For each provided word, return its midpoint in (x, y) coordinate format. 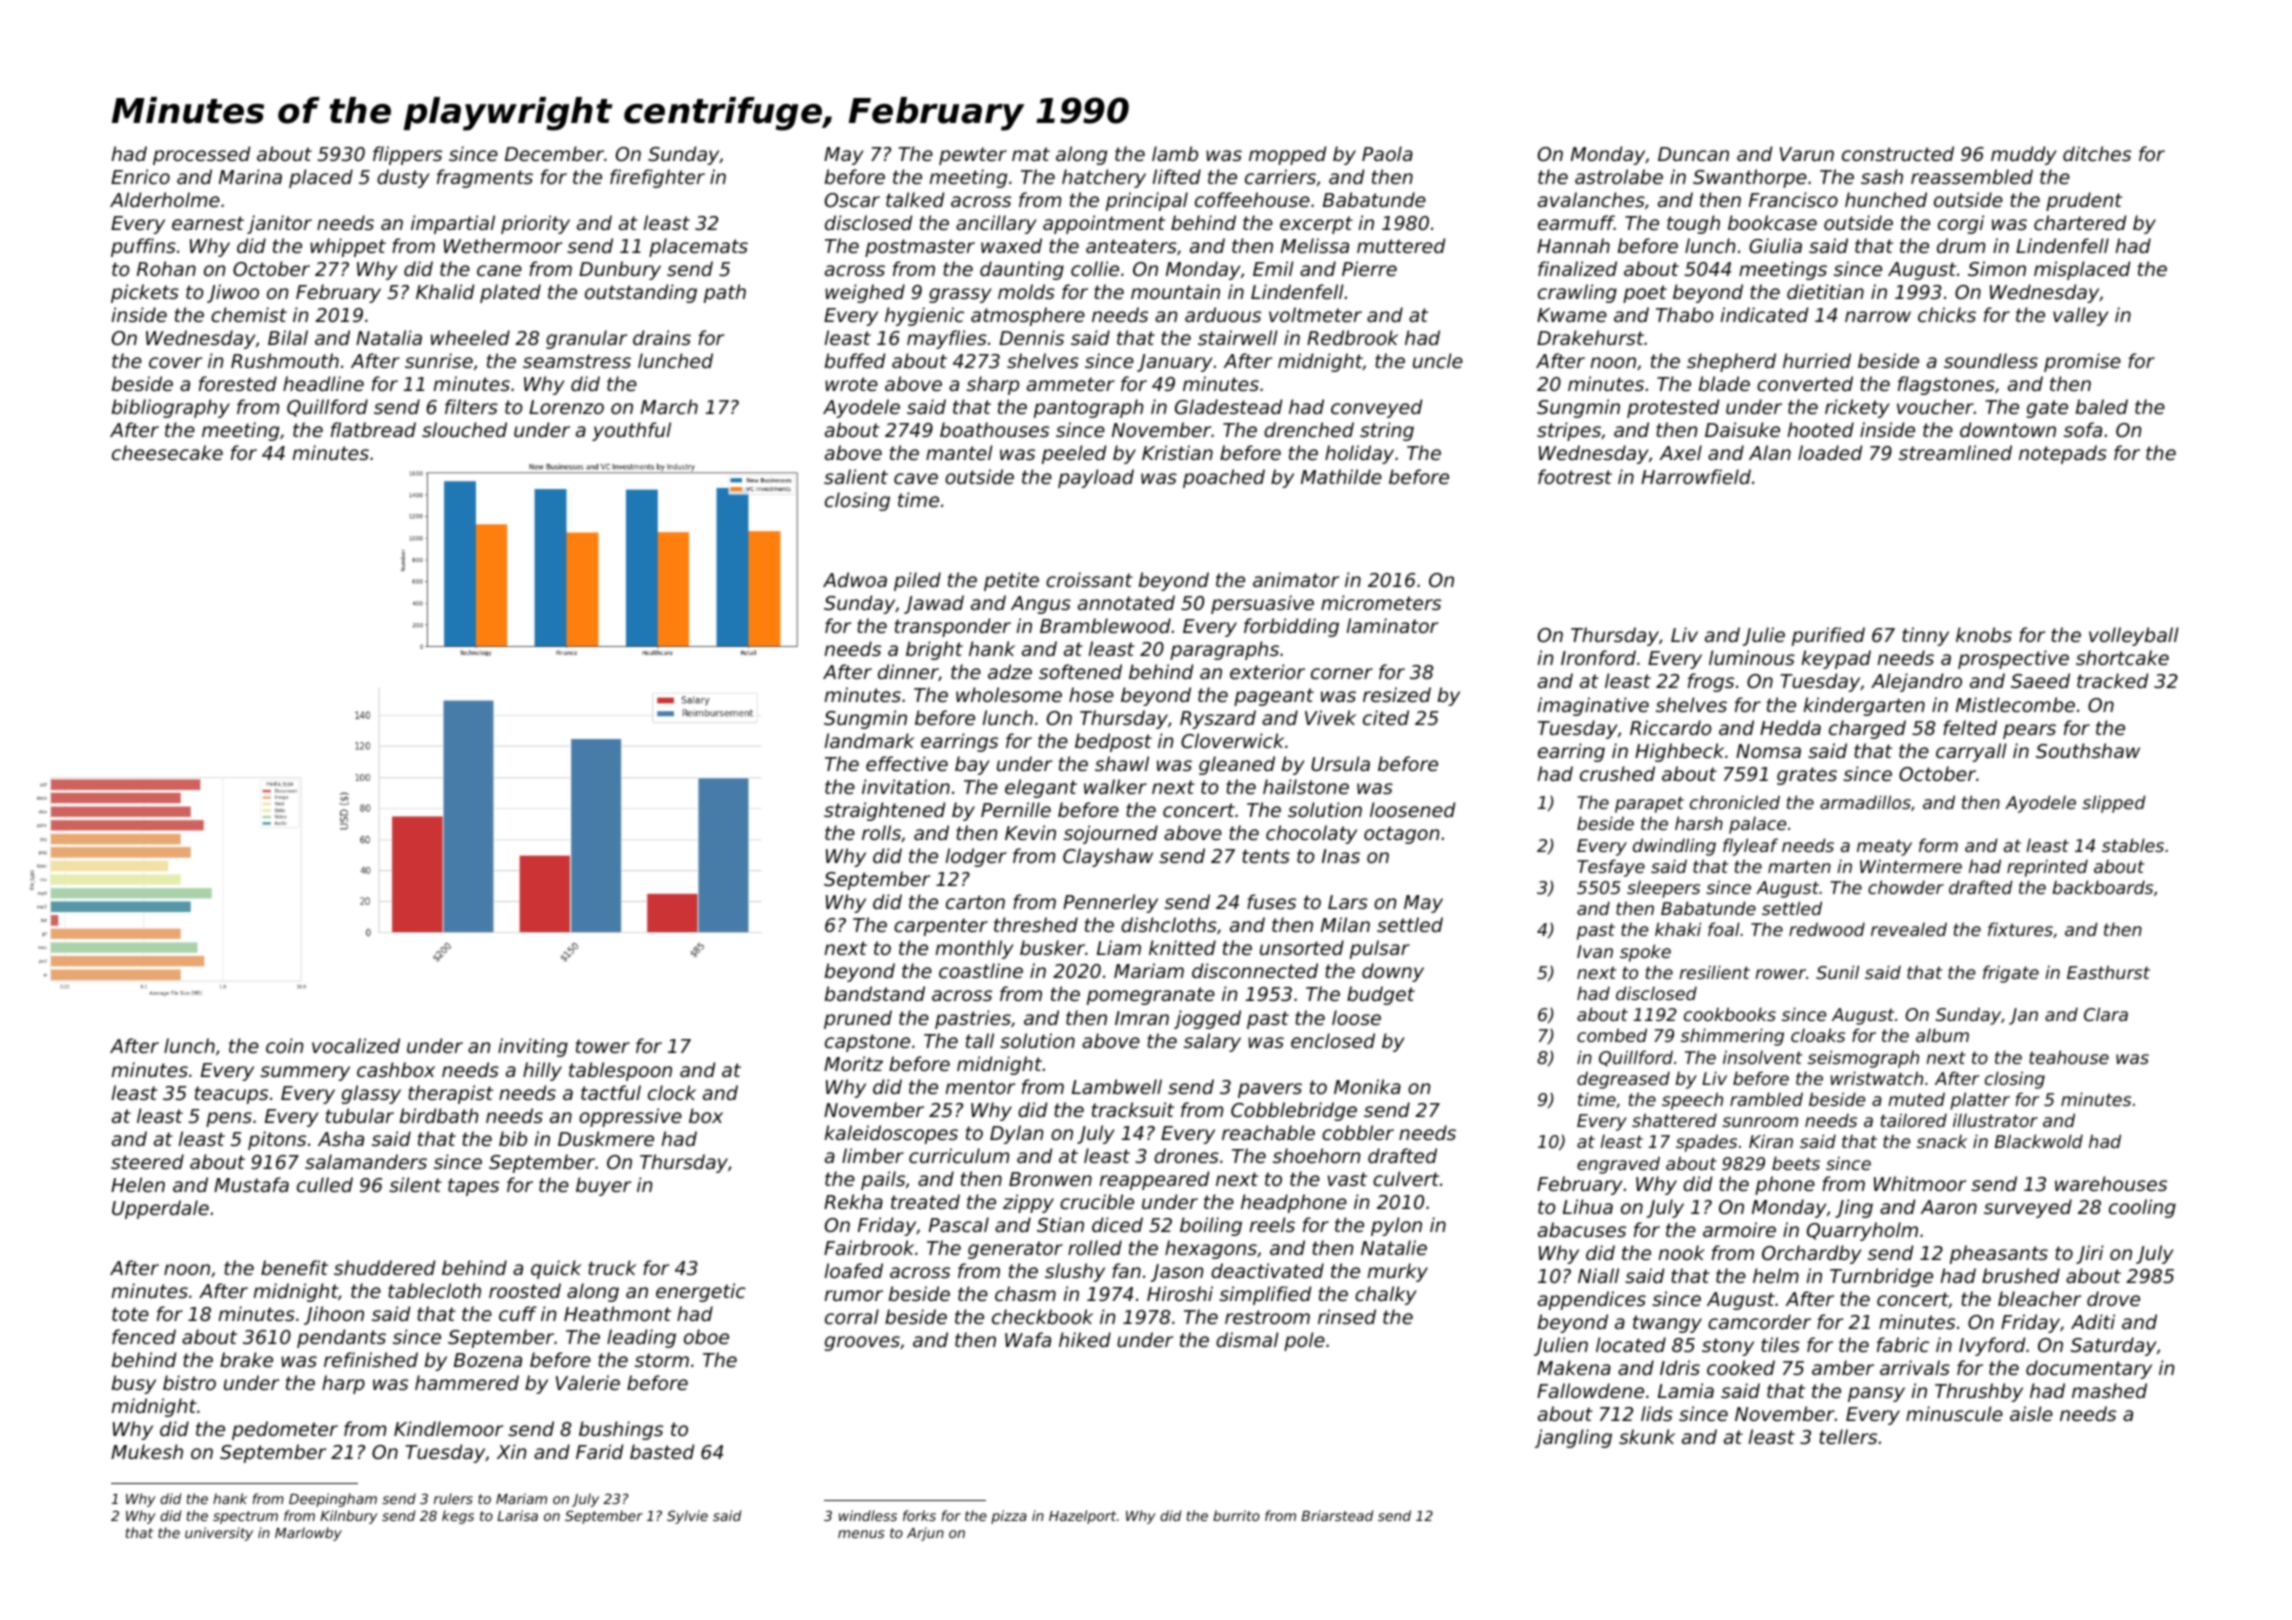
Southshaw (2088, 750)
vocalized (356, 1045)
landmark (870, 740)
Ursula (1340, 763)
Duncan (1693, 154)
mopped (1287, 155)
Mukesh (147, 1451)
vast (1347, 1179)
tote (130, 1314)
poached (1224, 478)
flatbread (373, 429)
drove (2113, 1298)
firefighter (657, 178)
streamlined (1955, 452)
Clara (2106, 1014)
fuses (1271, 901)
